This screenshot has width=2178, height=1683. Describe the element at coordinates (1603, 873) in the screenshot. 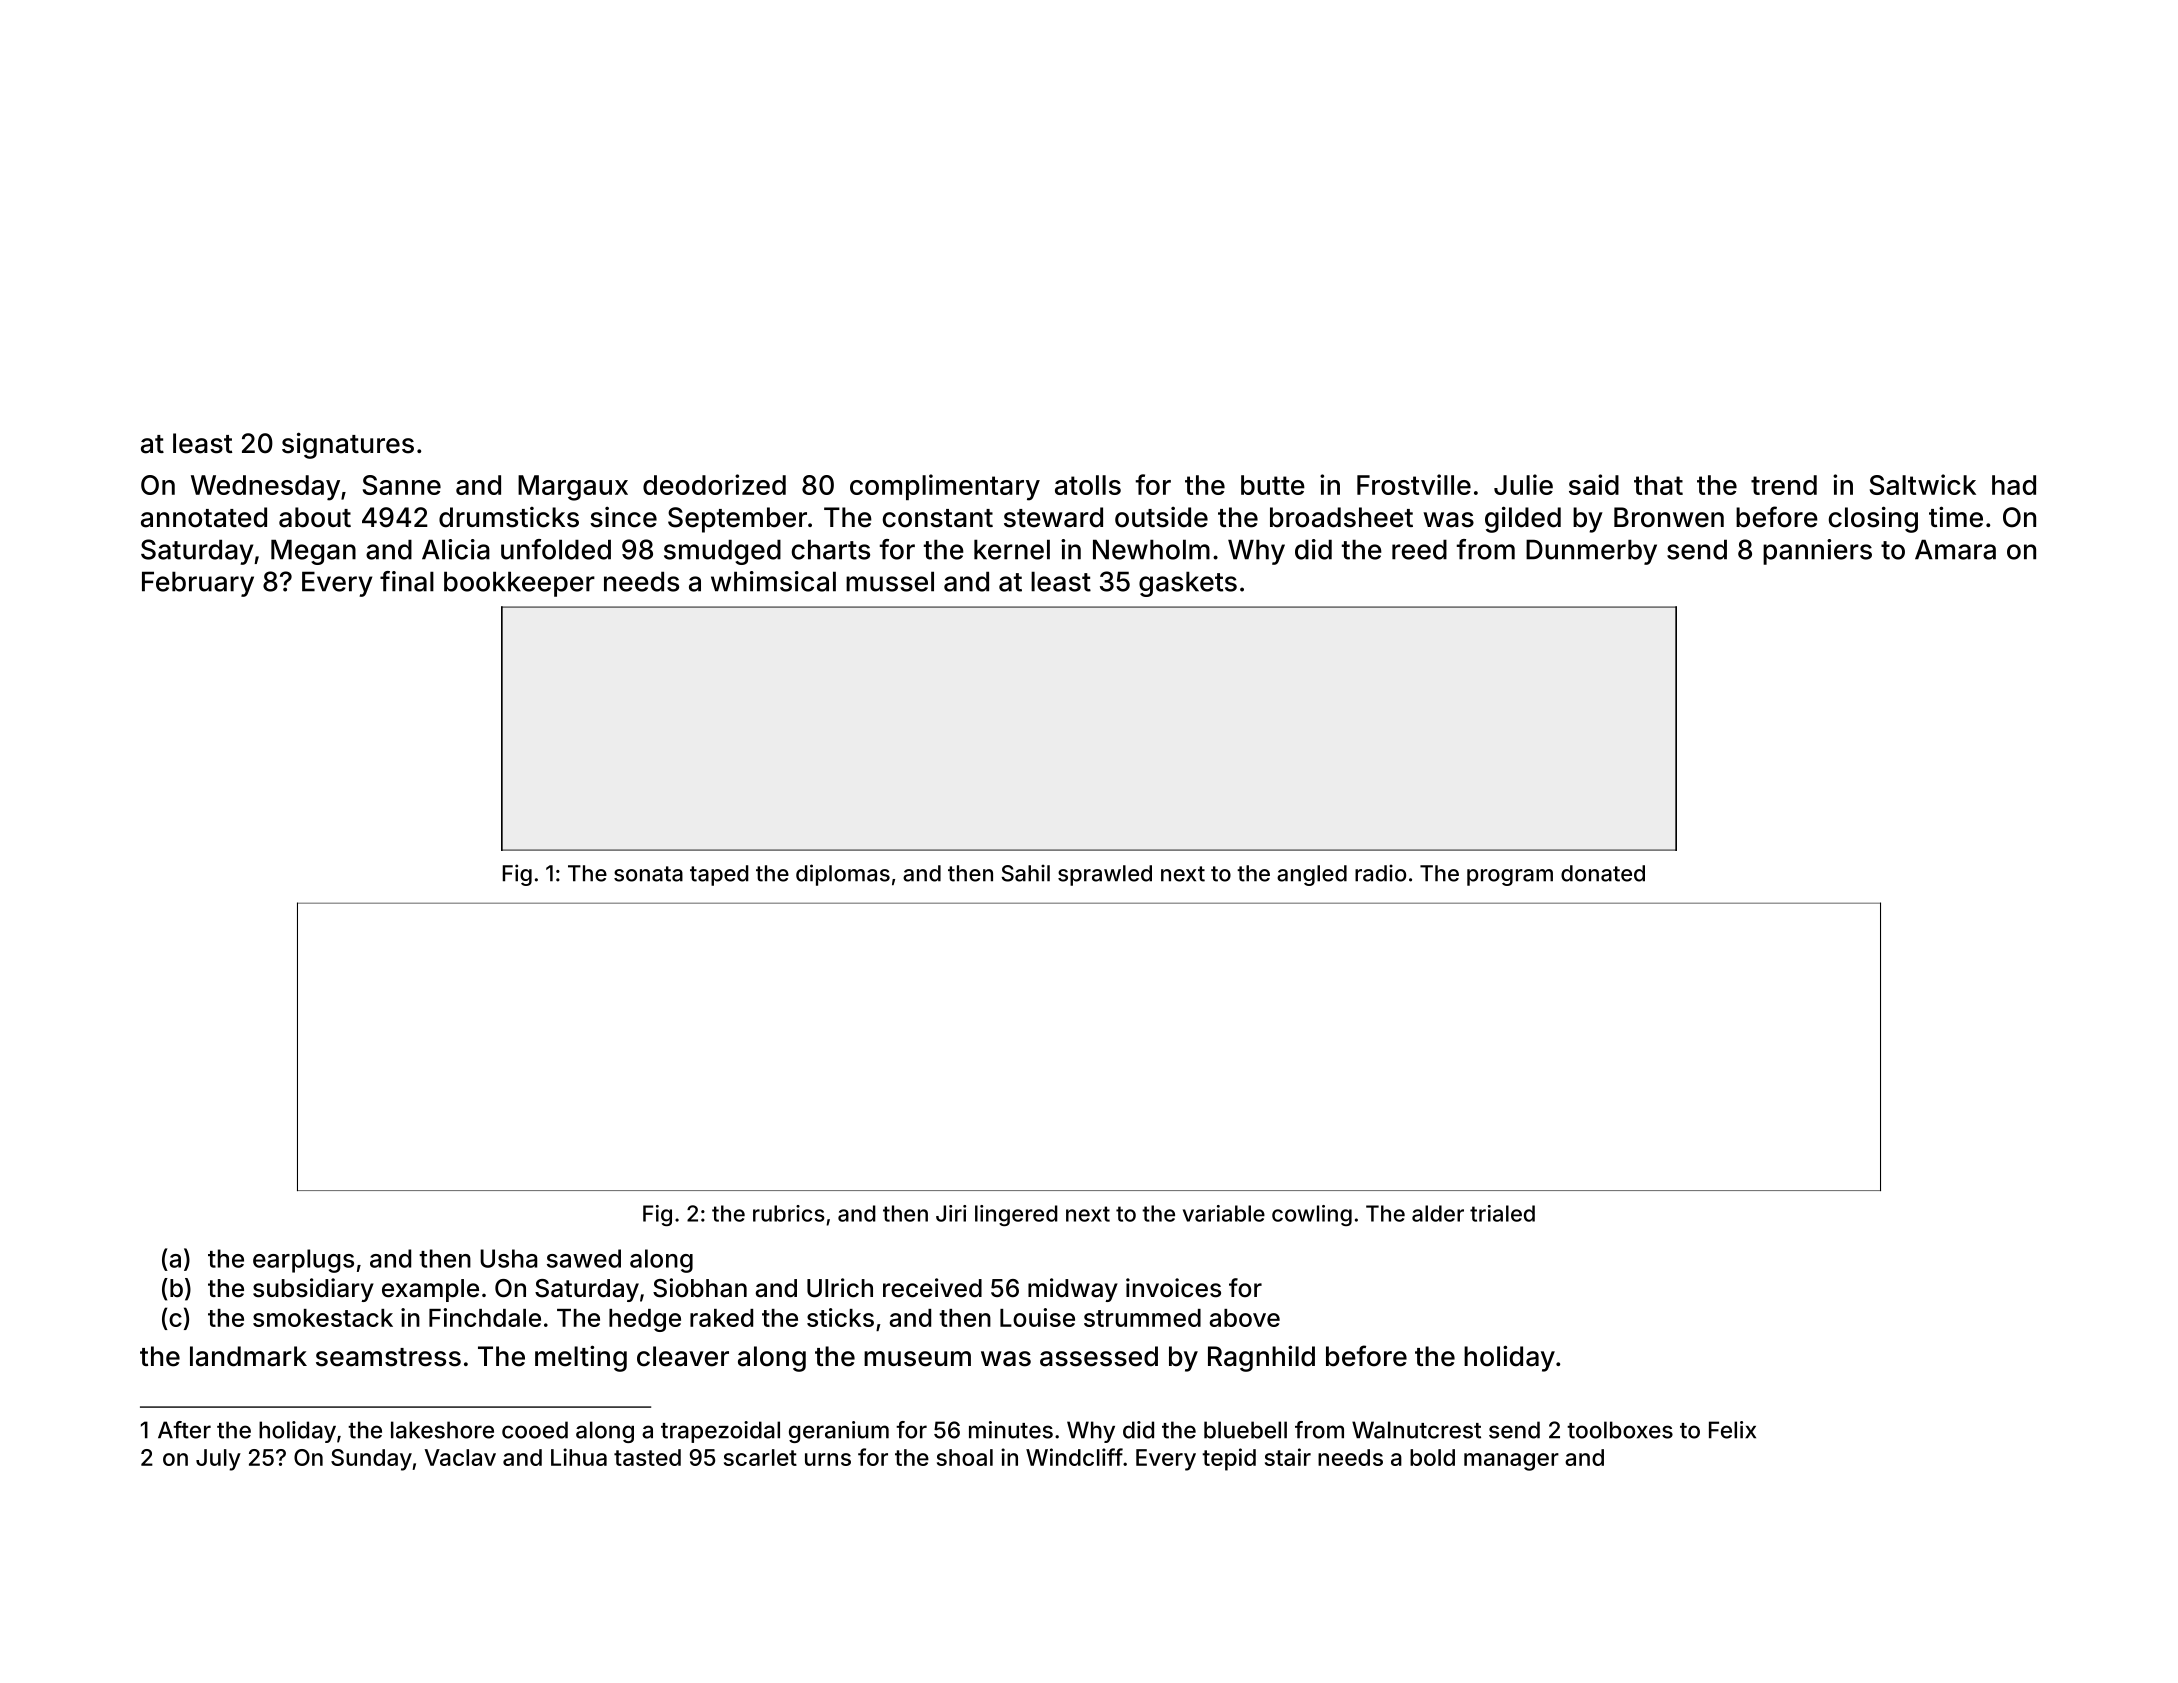

I see `donated` at that location.
